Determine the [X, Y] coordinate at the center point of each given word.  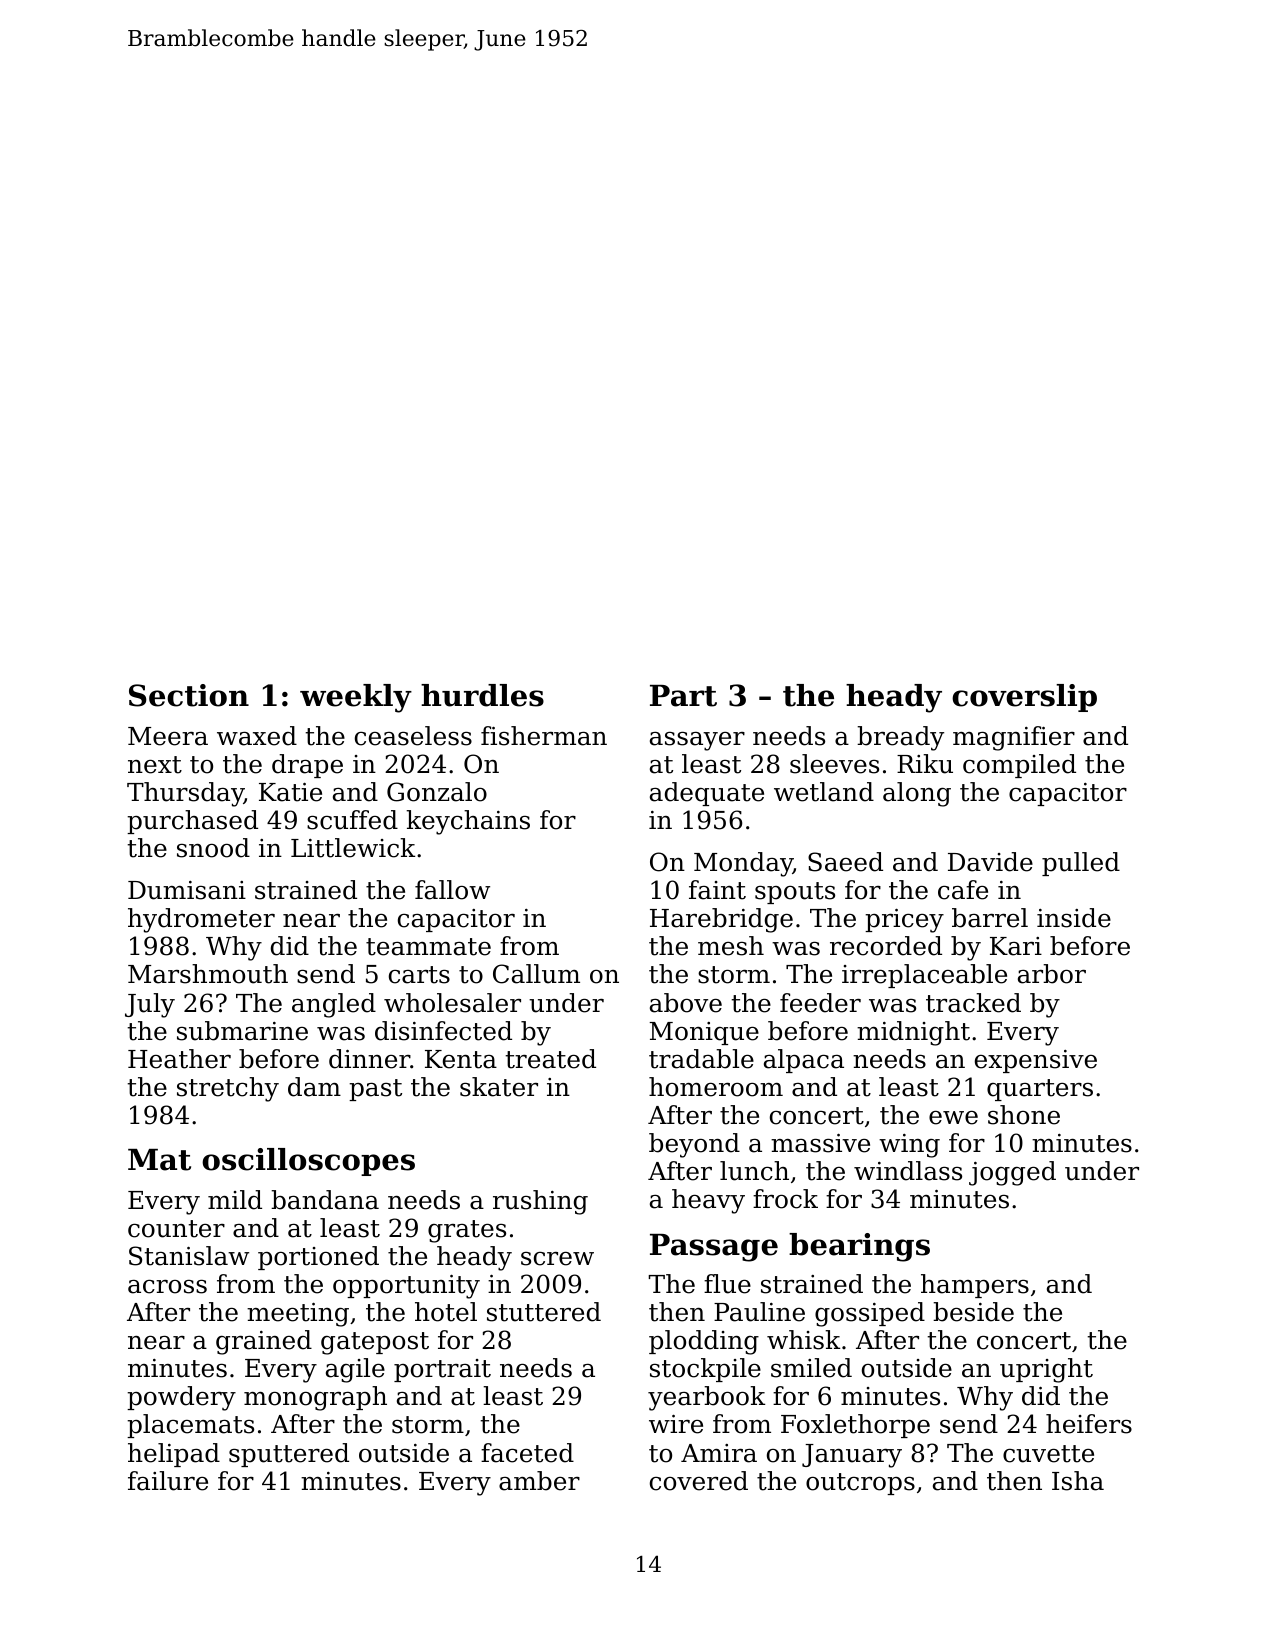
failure [168, 1481]
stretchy [228, 1089]
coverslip [1024, 698]
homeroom [716, 1087]
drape [307, 766]
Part [683, 696]
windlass [908, 1171]
